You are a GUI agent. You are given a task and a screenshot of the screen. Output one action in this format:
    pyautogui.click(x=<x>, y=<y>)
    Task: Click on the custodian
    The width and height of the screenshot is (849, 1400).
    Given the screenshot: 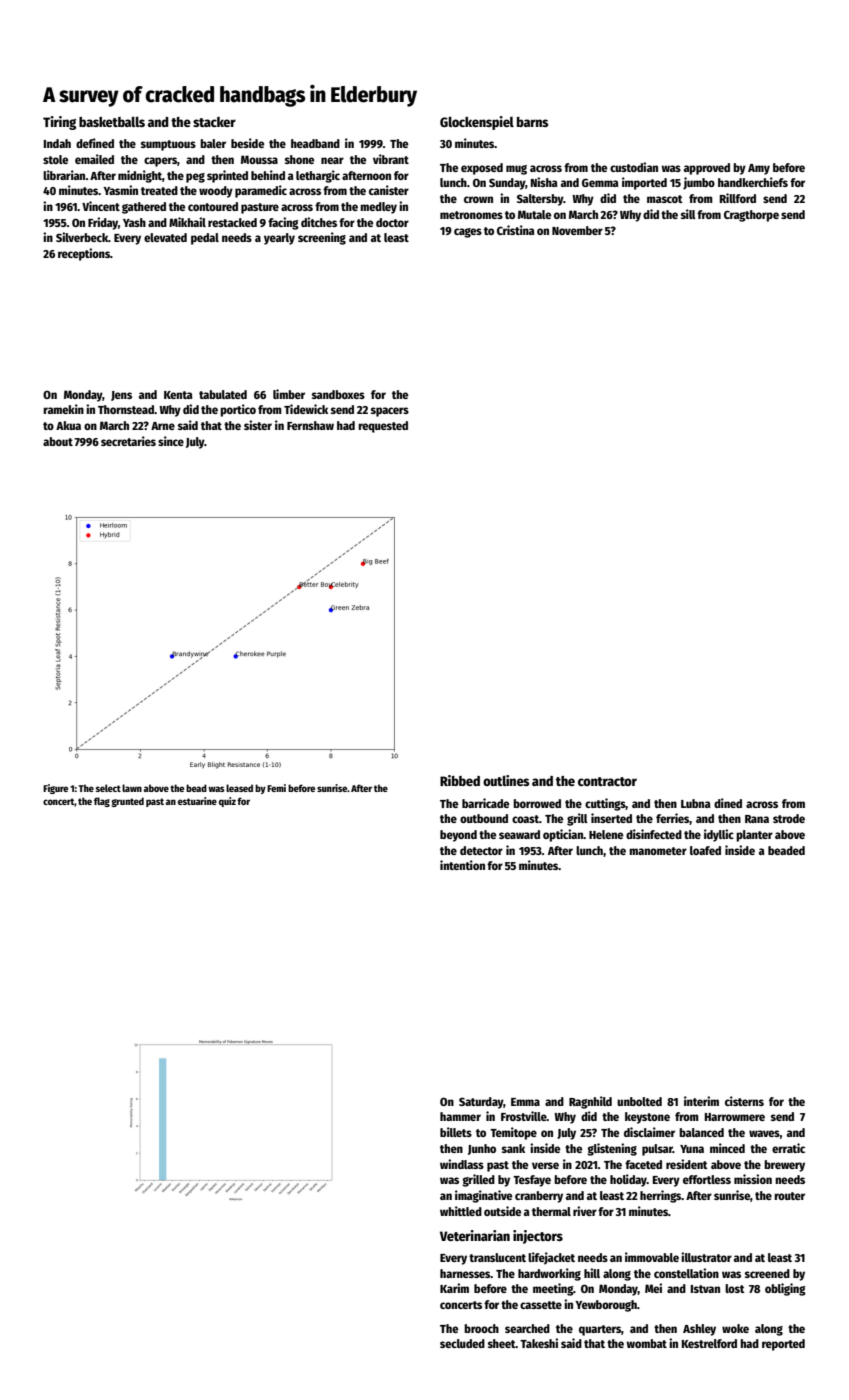 What is the action you would take?
    pyautogui.click(x=634, y=167)
